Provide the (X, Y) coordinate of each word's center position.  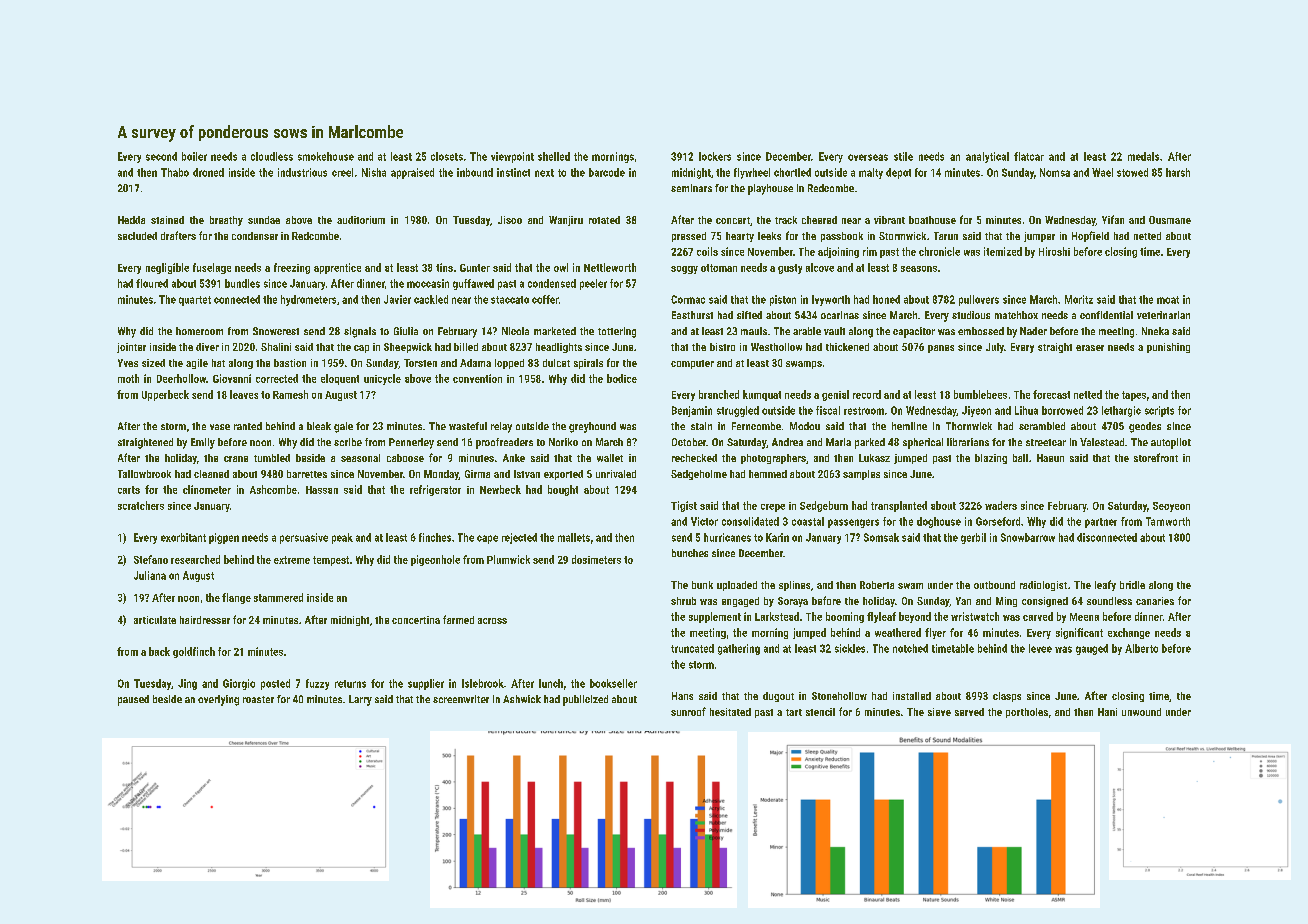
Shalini (276, 347)
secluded (137, 236)
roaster (258, 699)
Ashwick (522, 699)
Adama (475, 363)
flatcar (1029, 156)
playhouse (770, 189)
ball (1020, 458)
